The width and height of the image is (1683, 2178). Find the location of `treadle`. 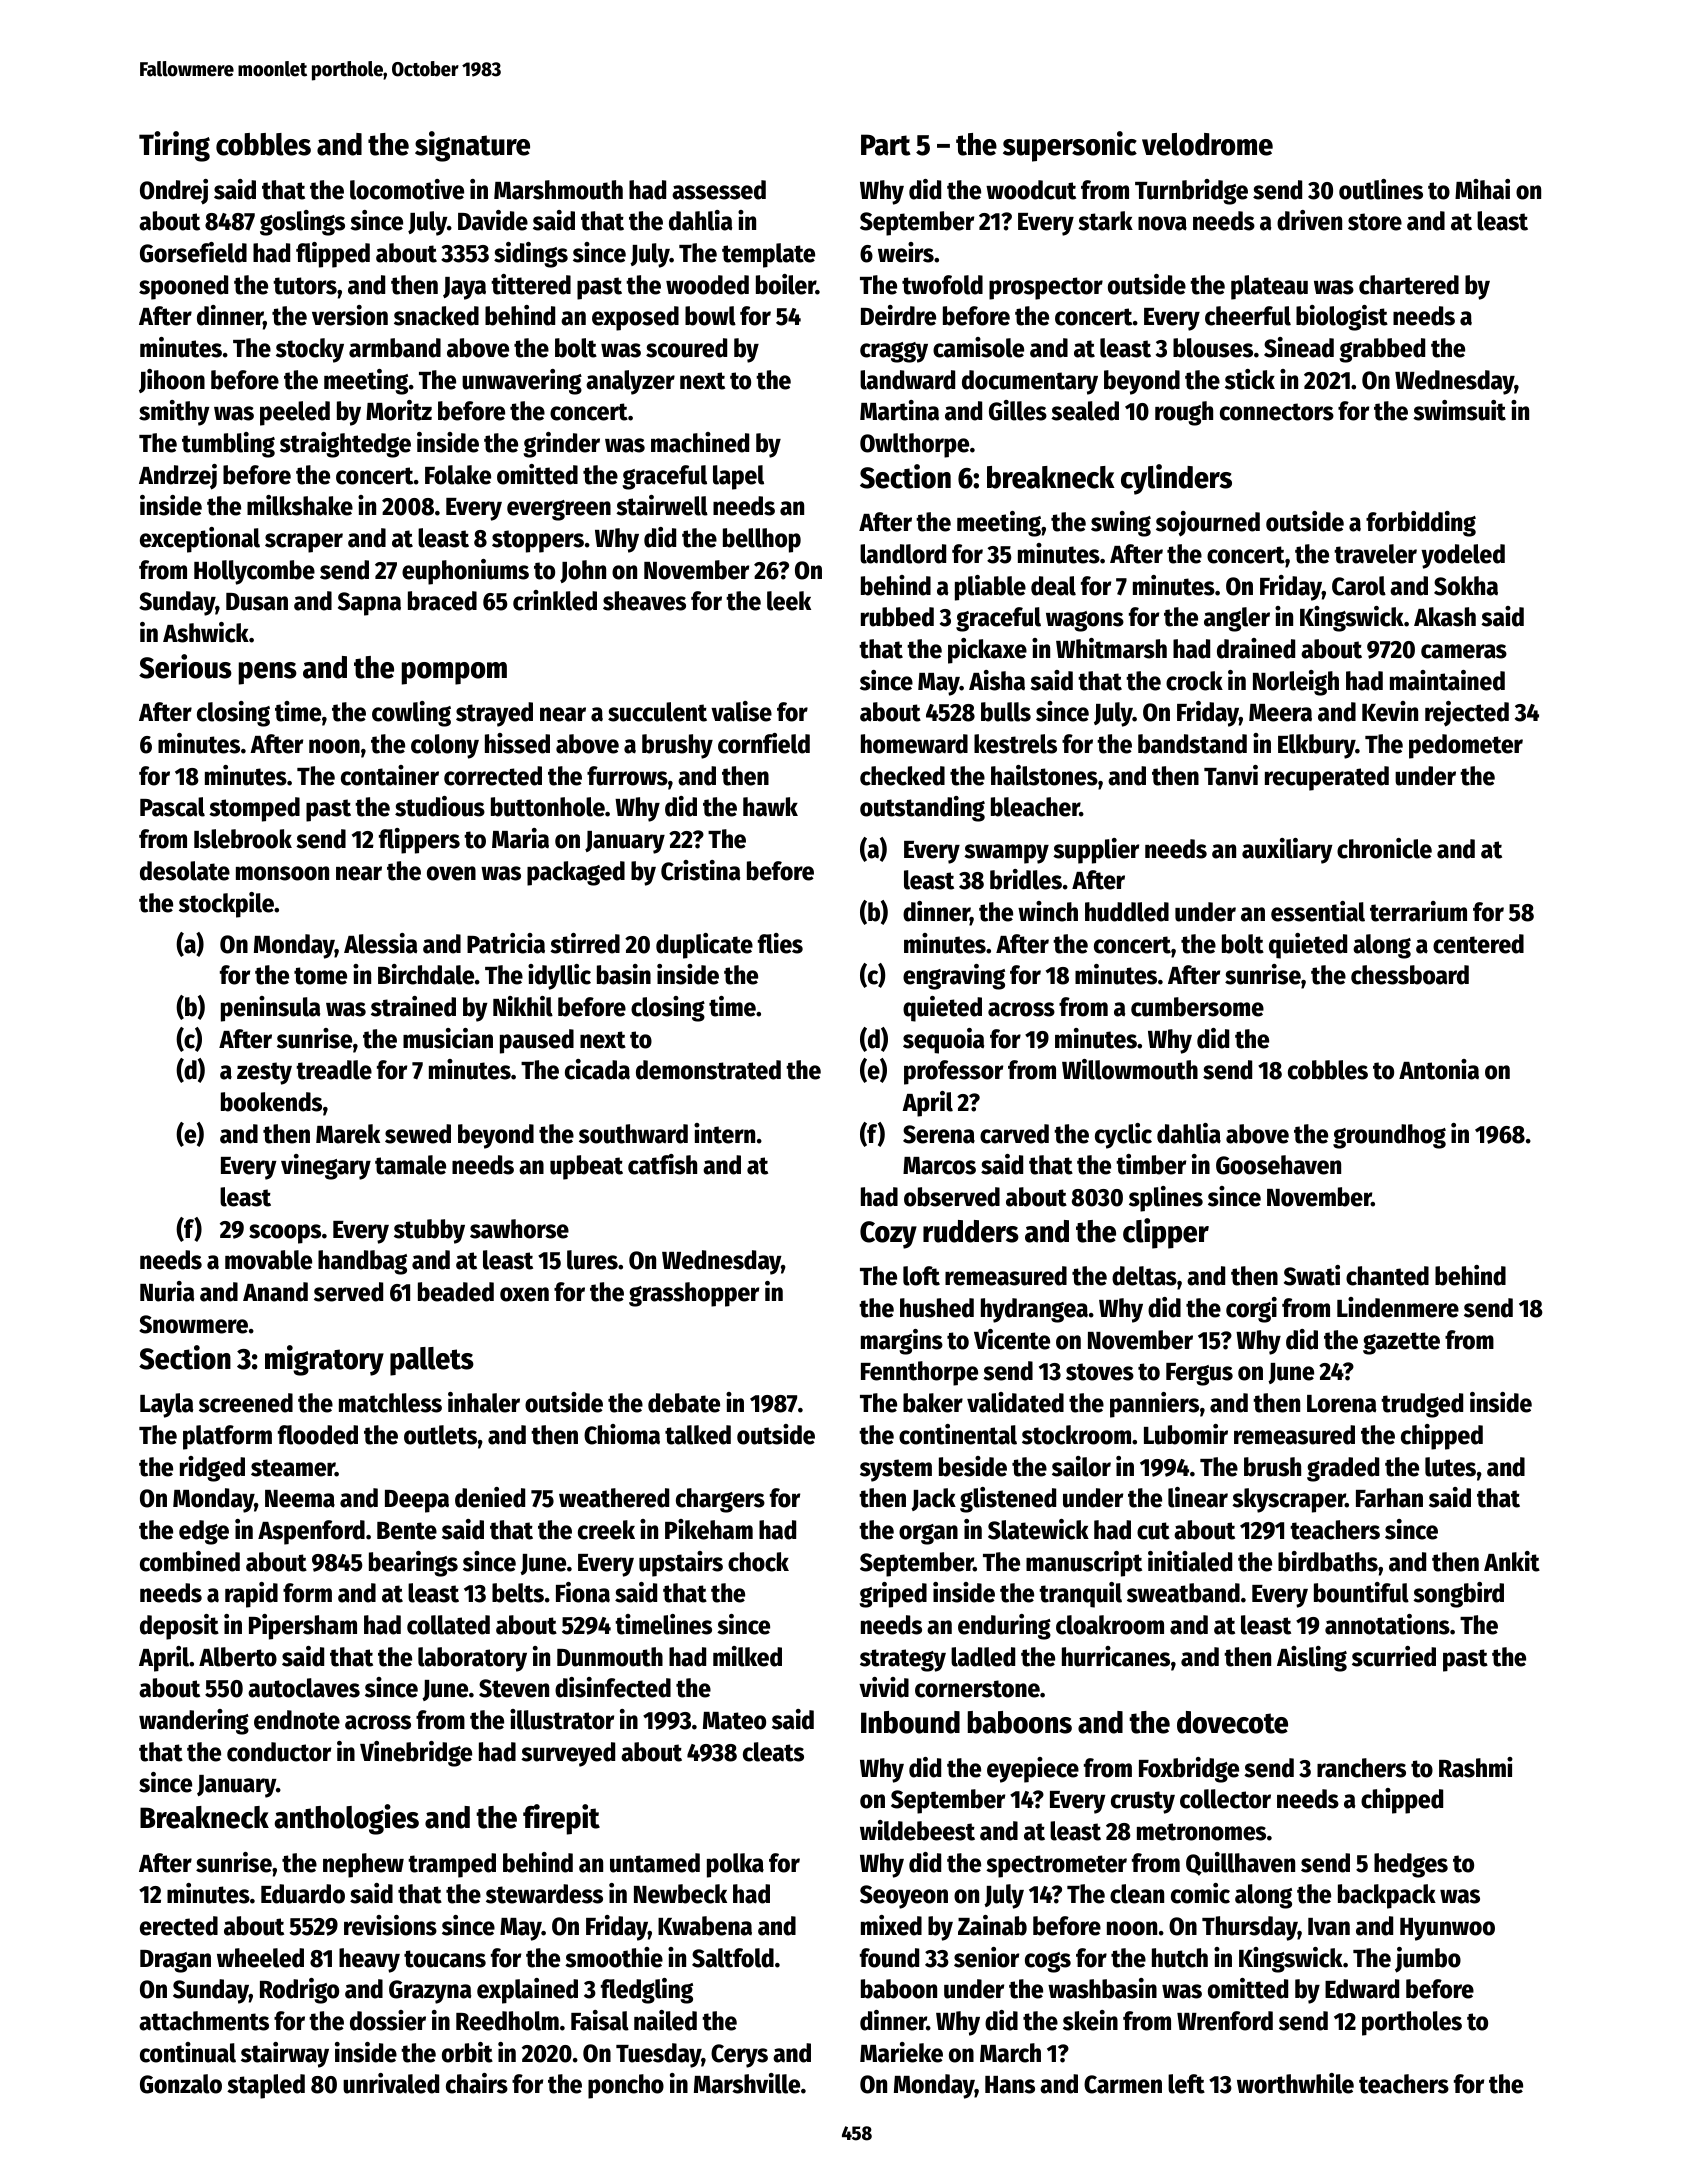

treadle is located at coordinates (334, 1070).
